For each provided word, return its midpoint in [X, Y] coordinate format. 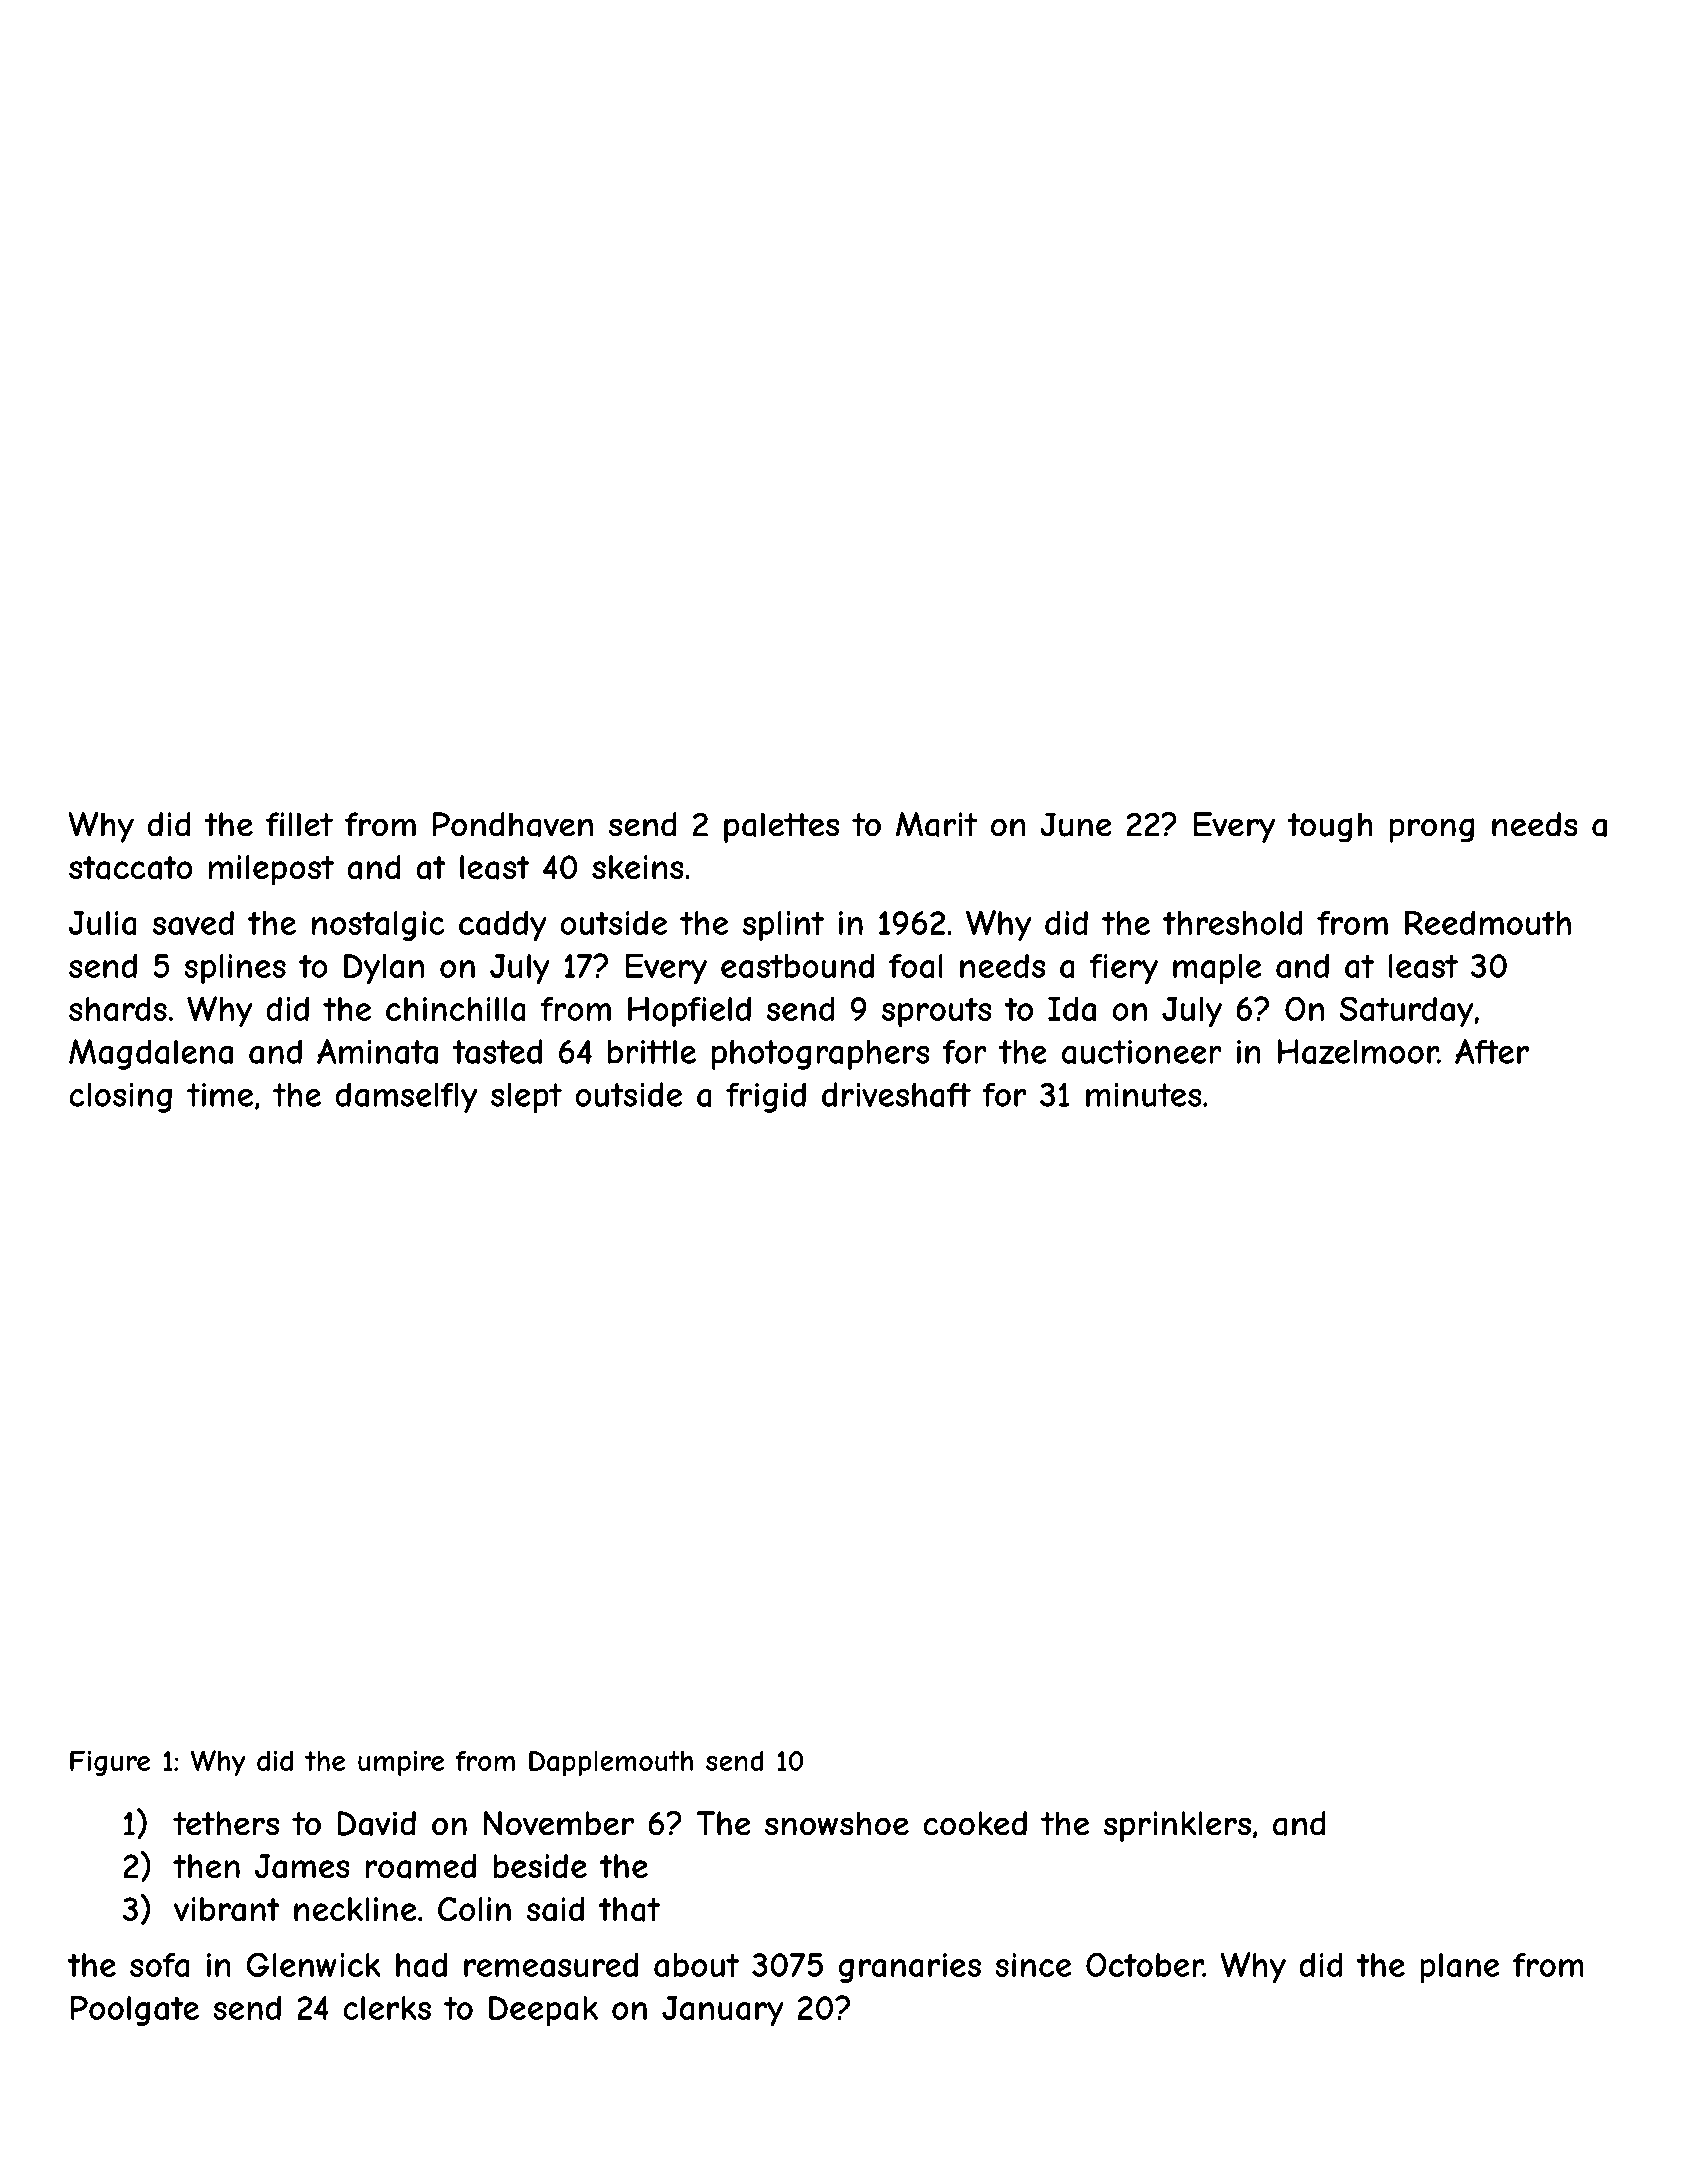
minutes [1144, 1094]
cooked [975, 1823]
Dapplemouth [611, 1763]
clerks [387, 2008]
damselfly [406, 1097]
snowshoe [837, 1823]
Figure [110, 1763]
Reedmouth [1488, 922]
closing [120, 1097]
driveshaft [896, 1094]
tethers [226, 1823]
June [1076, 824]
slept [526, 1097]
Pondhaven [513, 824]
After [1492, 1051]
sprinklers [1177, 1826]
